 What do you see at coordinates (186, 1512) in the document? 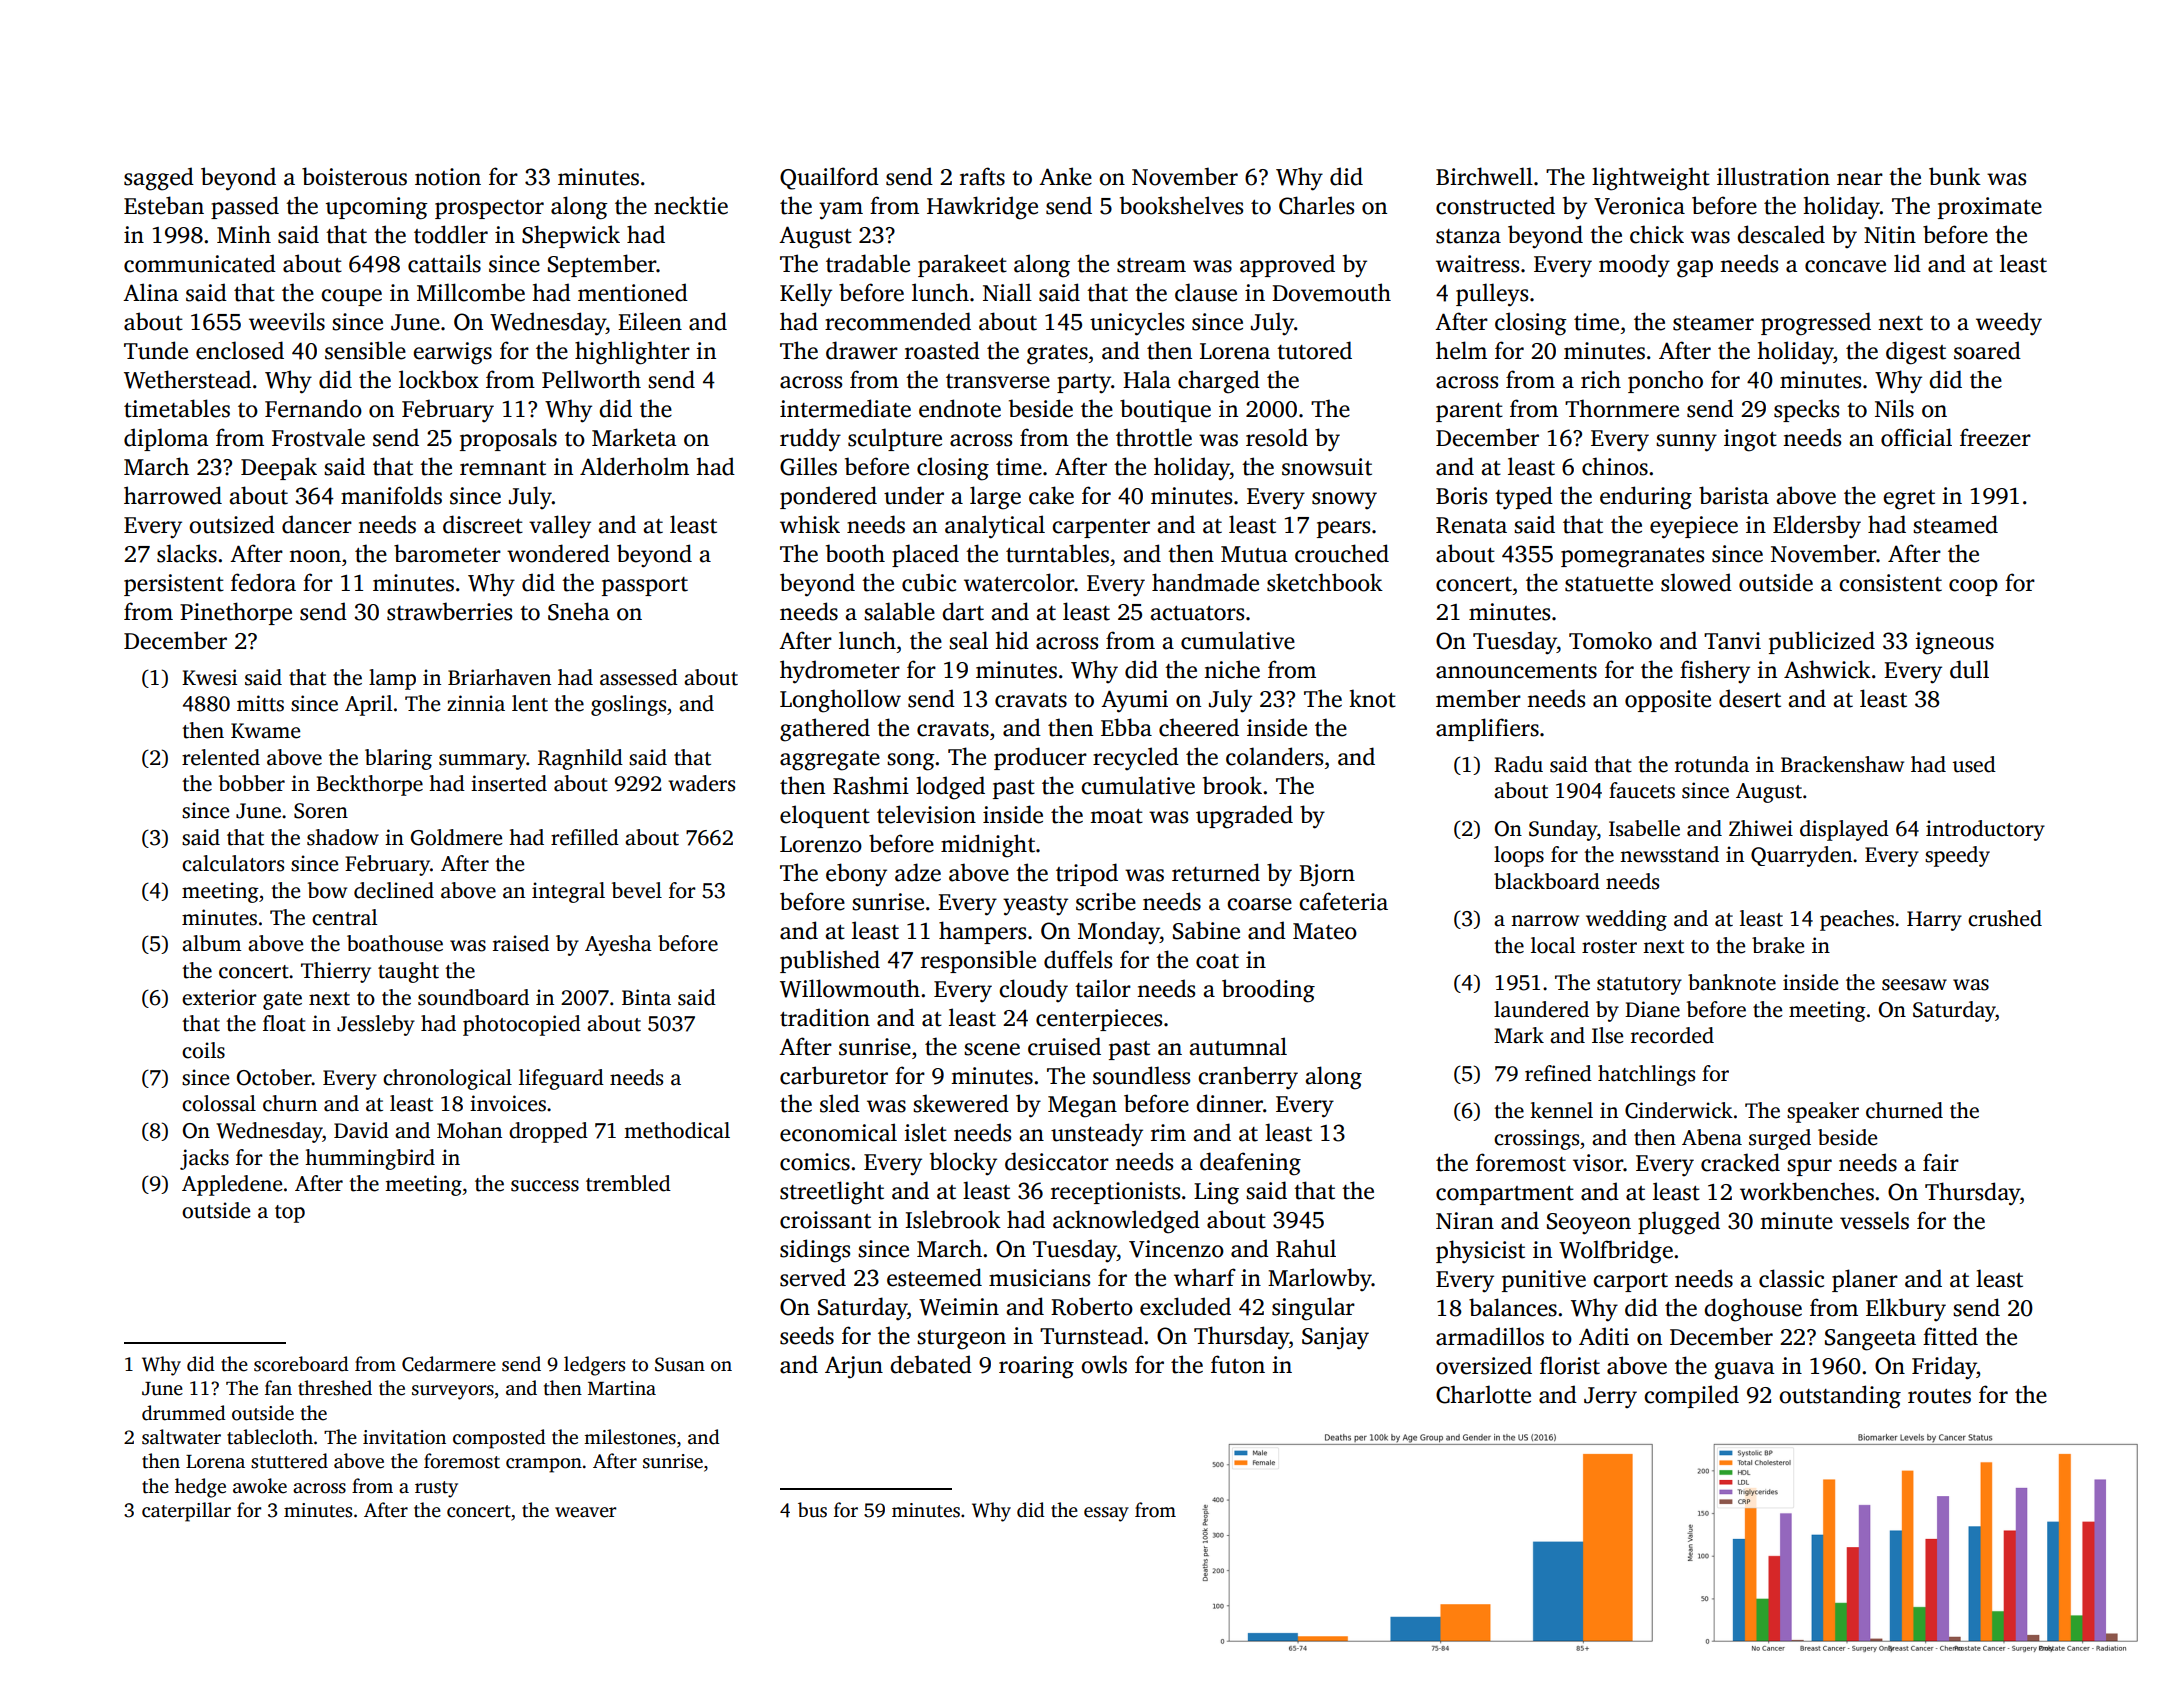
I see `caterpillar` at bounding box center [186, 1512].
